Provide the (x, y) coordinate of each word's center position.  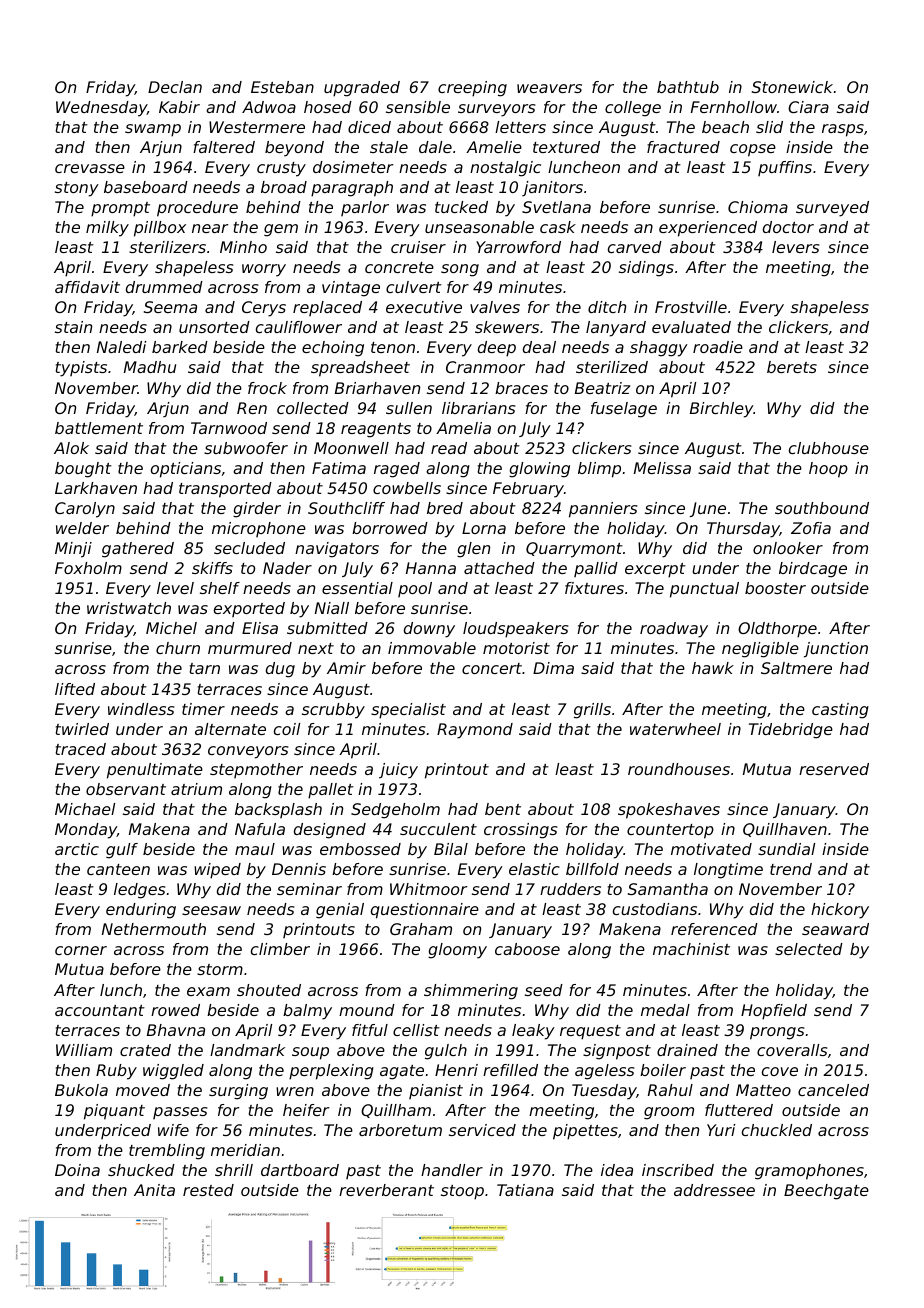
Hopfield (774, 1012)
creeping (472, 89)
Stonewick (792, 87)
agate (402, 1072)
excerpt (655, 570)
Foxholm (88, 568)
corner (81, 950)
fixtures (594, 588)
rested (208, 1190)
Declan (175, 87)
